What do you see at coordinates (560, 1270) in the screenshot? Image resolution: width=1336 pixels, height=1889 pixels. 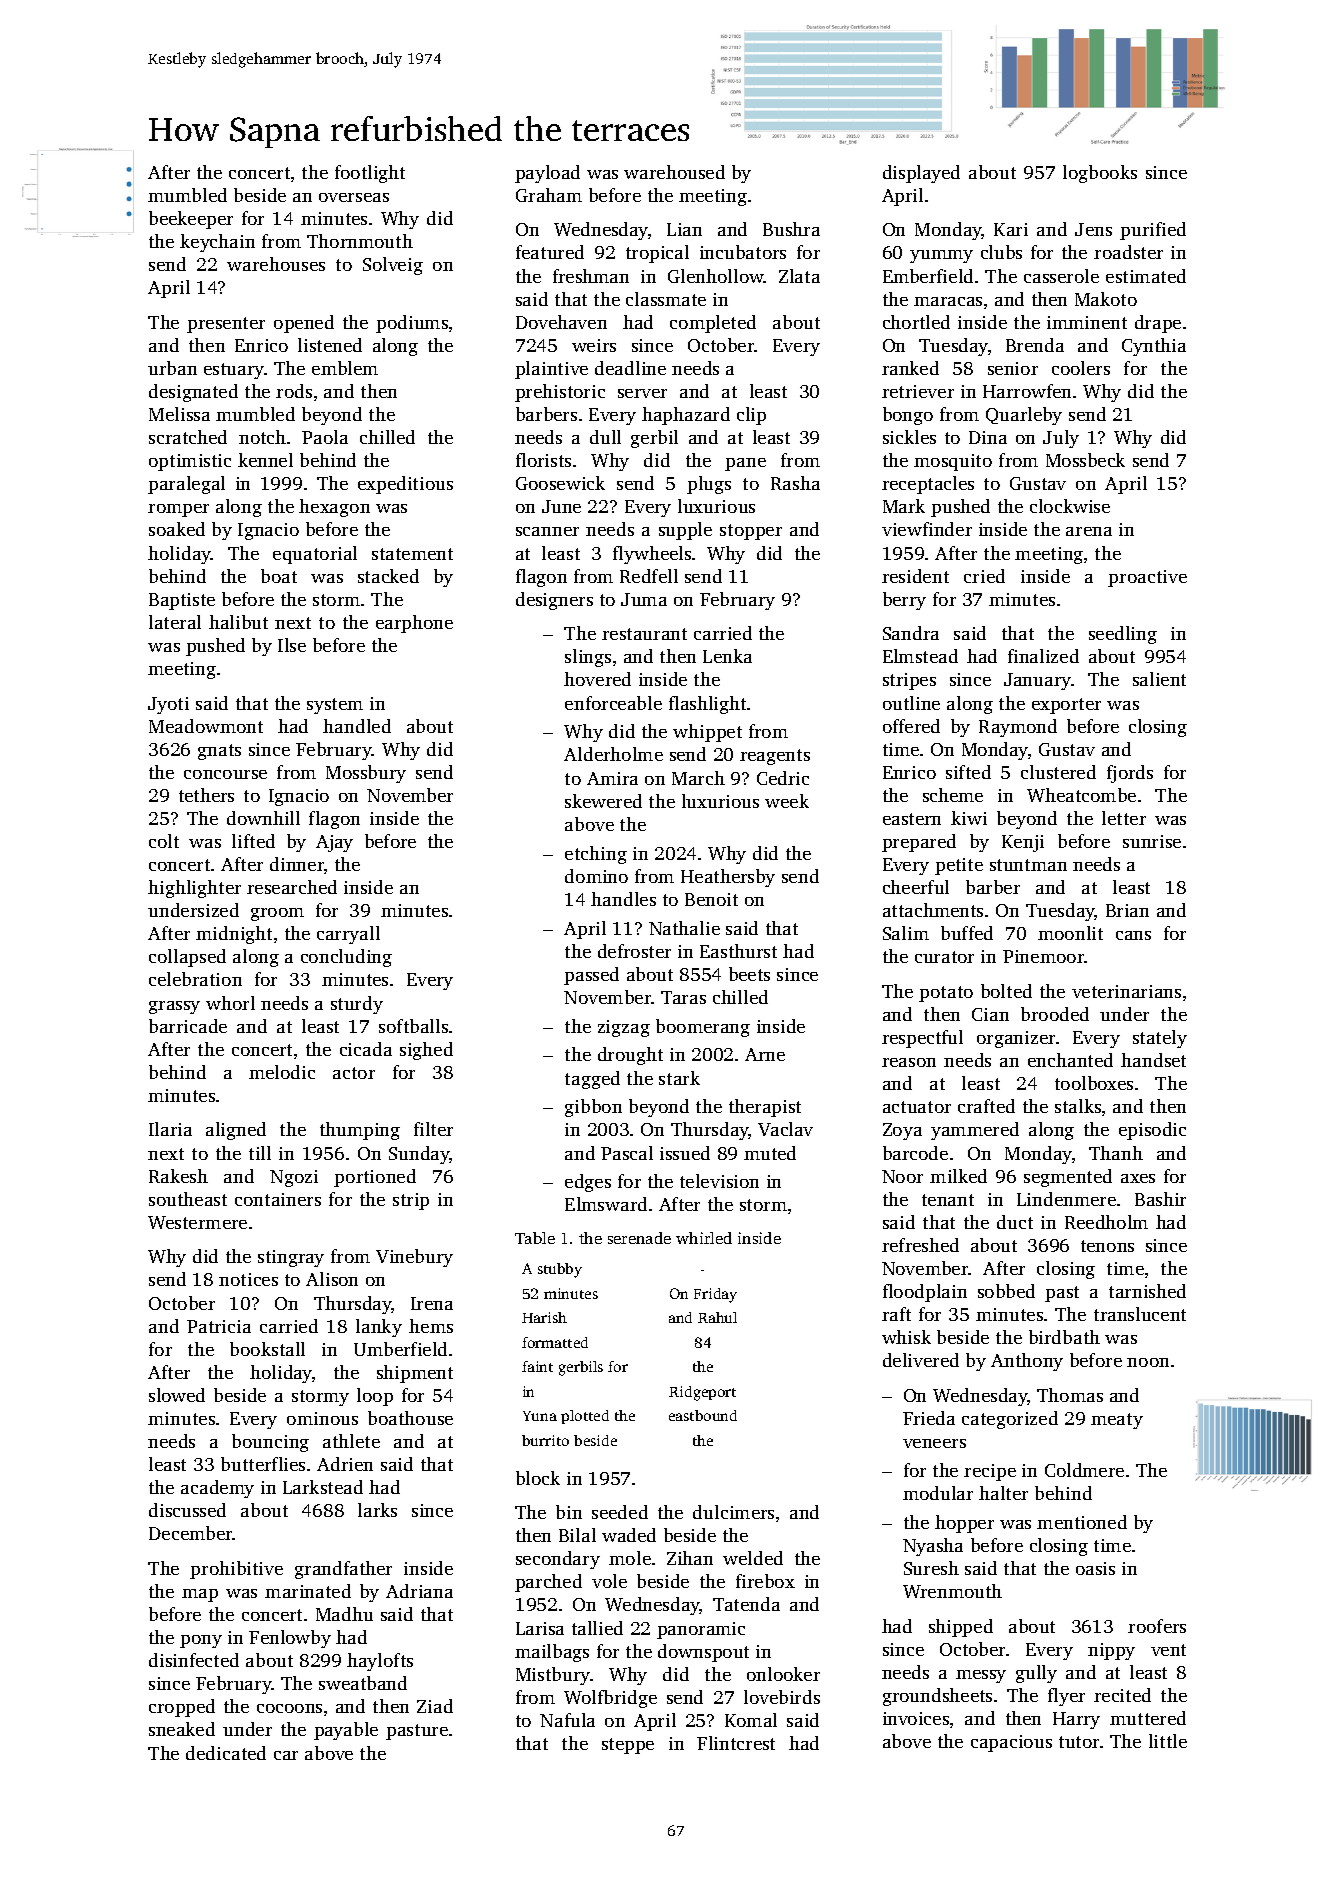 I see `stubby` at bounding box center [560, 1270].
